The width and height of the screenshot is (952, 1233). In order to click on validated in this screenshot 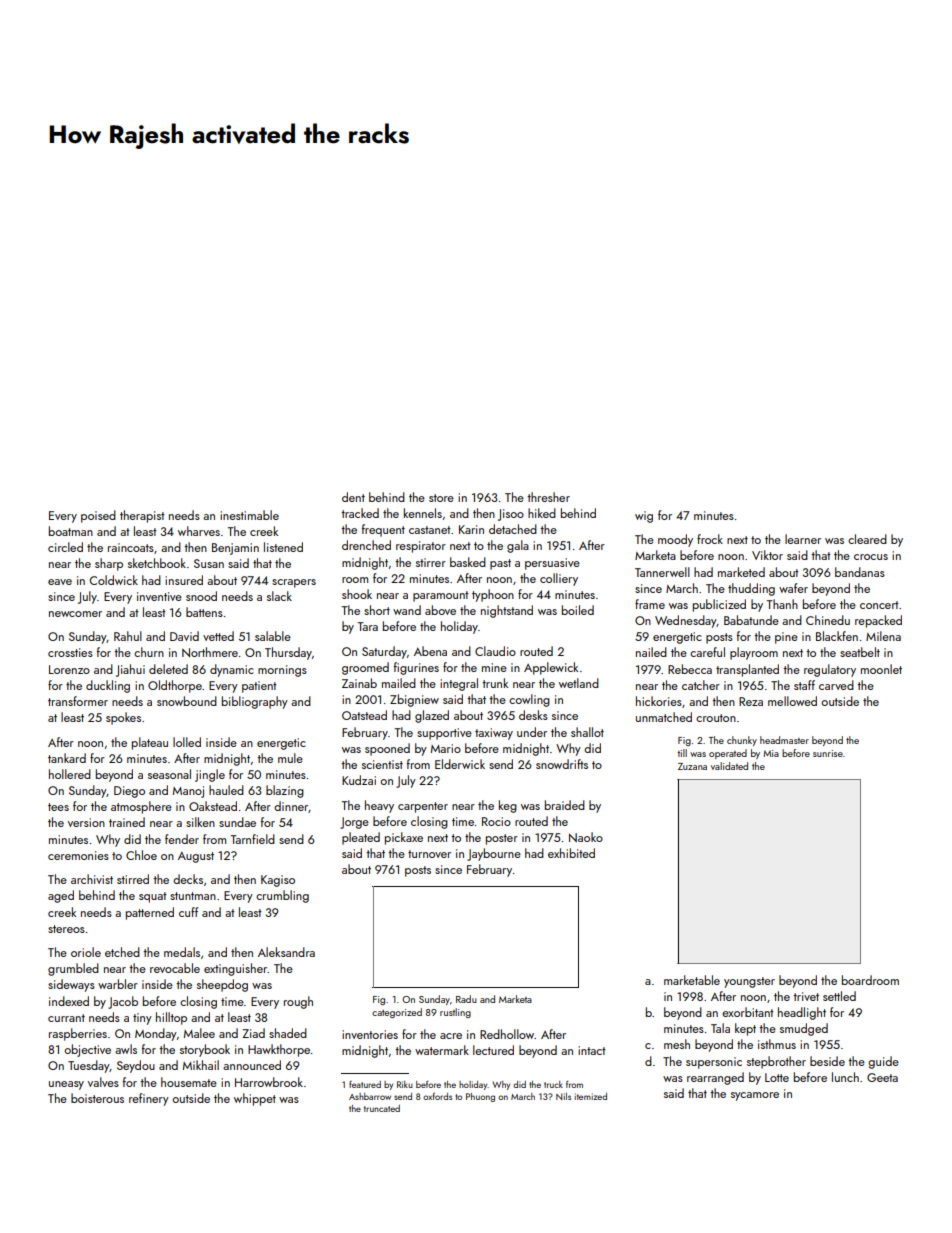, I will do `click(729, 766)`.
